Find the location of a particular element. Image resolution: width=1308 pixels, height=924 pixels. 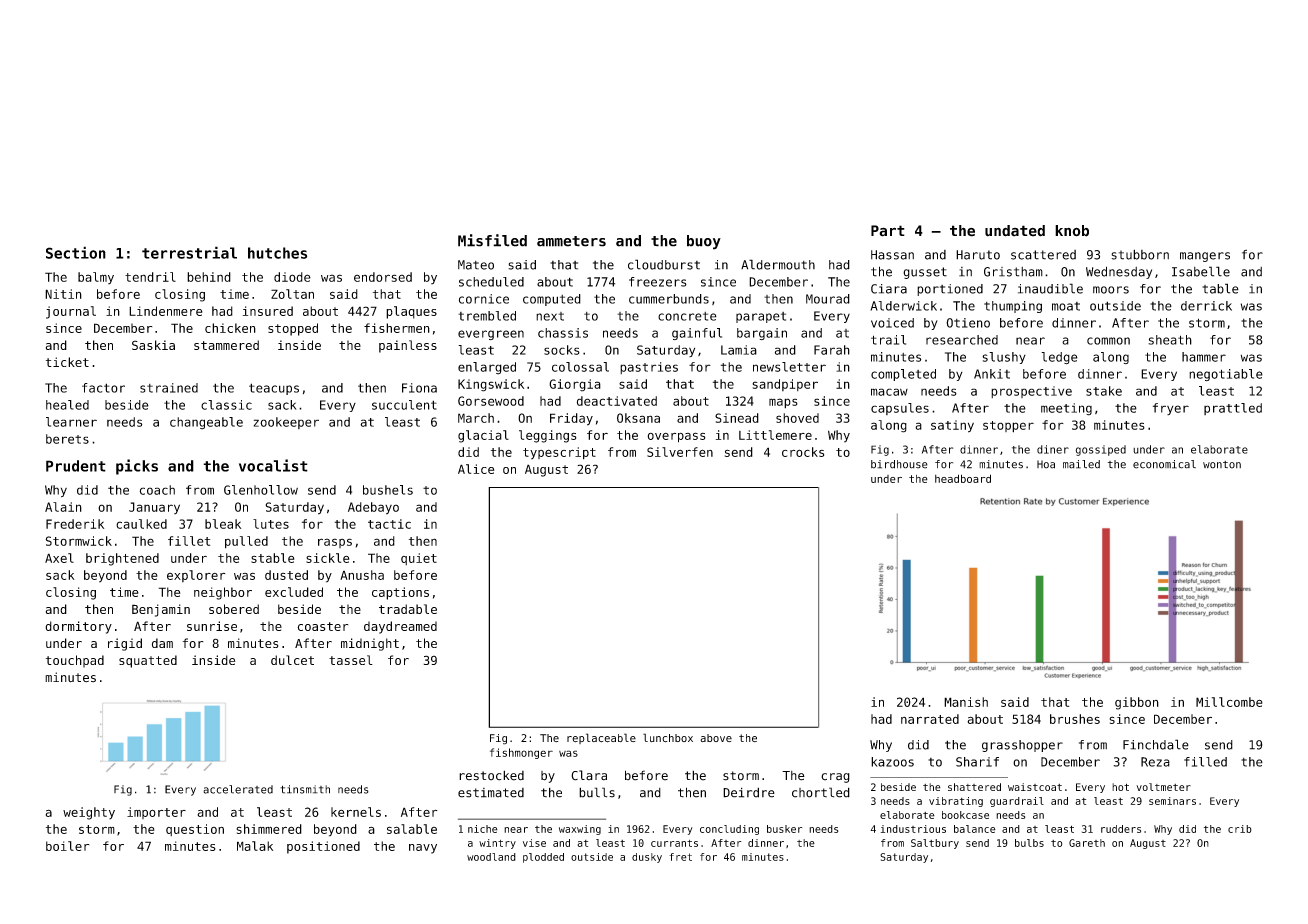

Isabelle is located at coordinates (1201, 271).
